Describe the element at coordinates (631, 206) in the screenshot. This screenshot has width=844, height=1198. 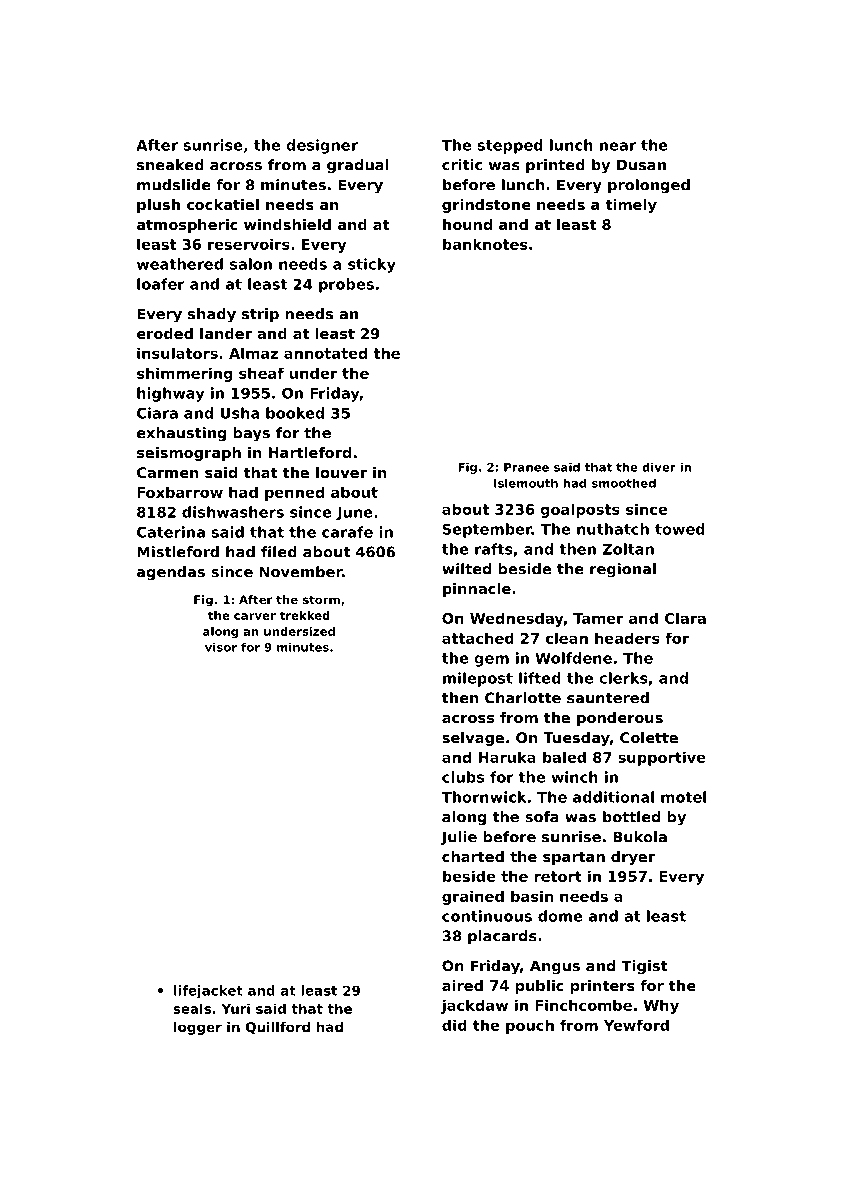
I see `timely` at that location.
